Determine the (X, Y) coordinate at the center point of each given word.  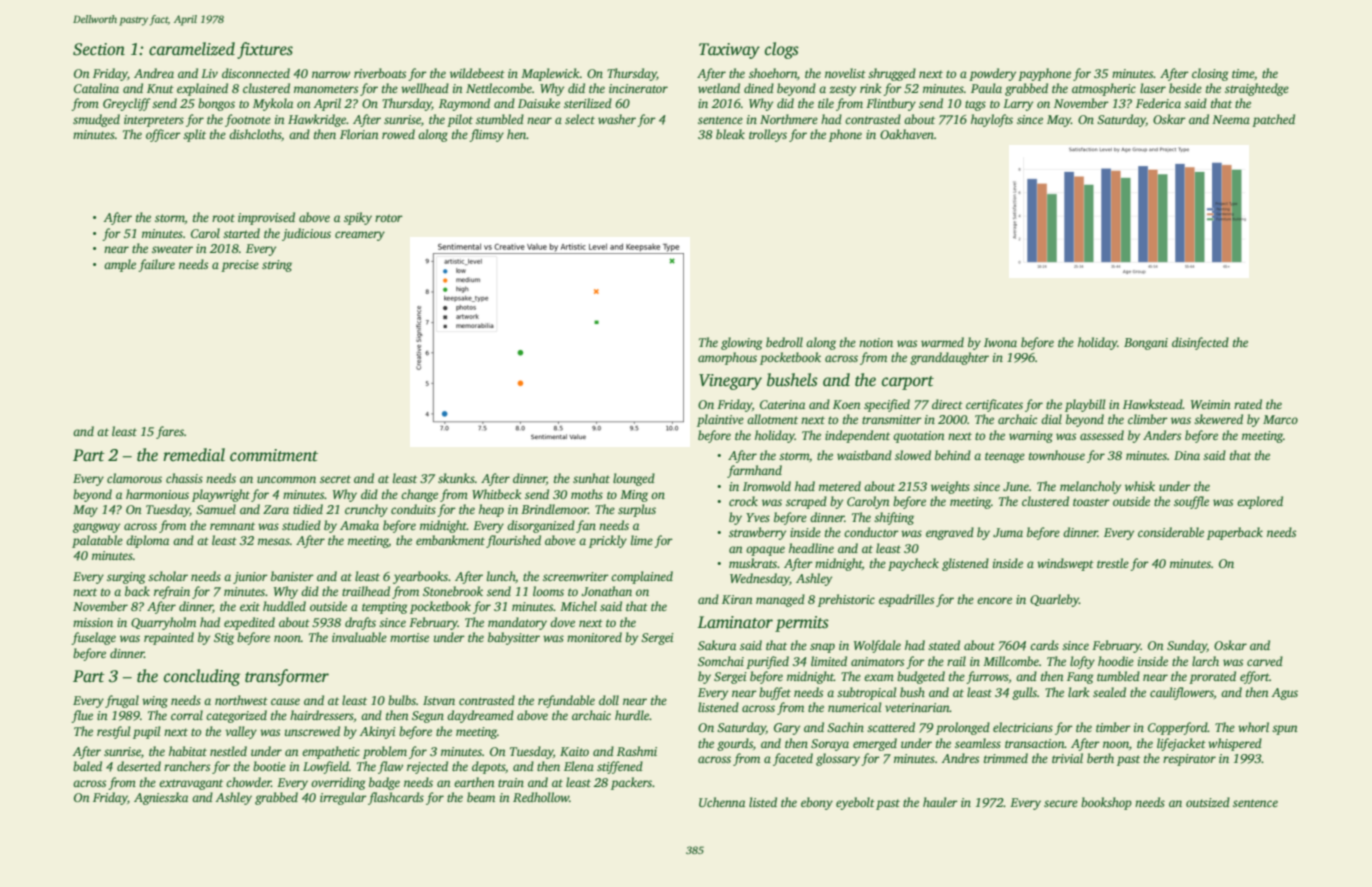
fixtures (265, 50)
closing (1210, 74)
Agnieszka (161, 798)
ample (120, 265)
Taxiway (729, 51)
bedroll (784, 342)
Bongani (1146, 344)
